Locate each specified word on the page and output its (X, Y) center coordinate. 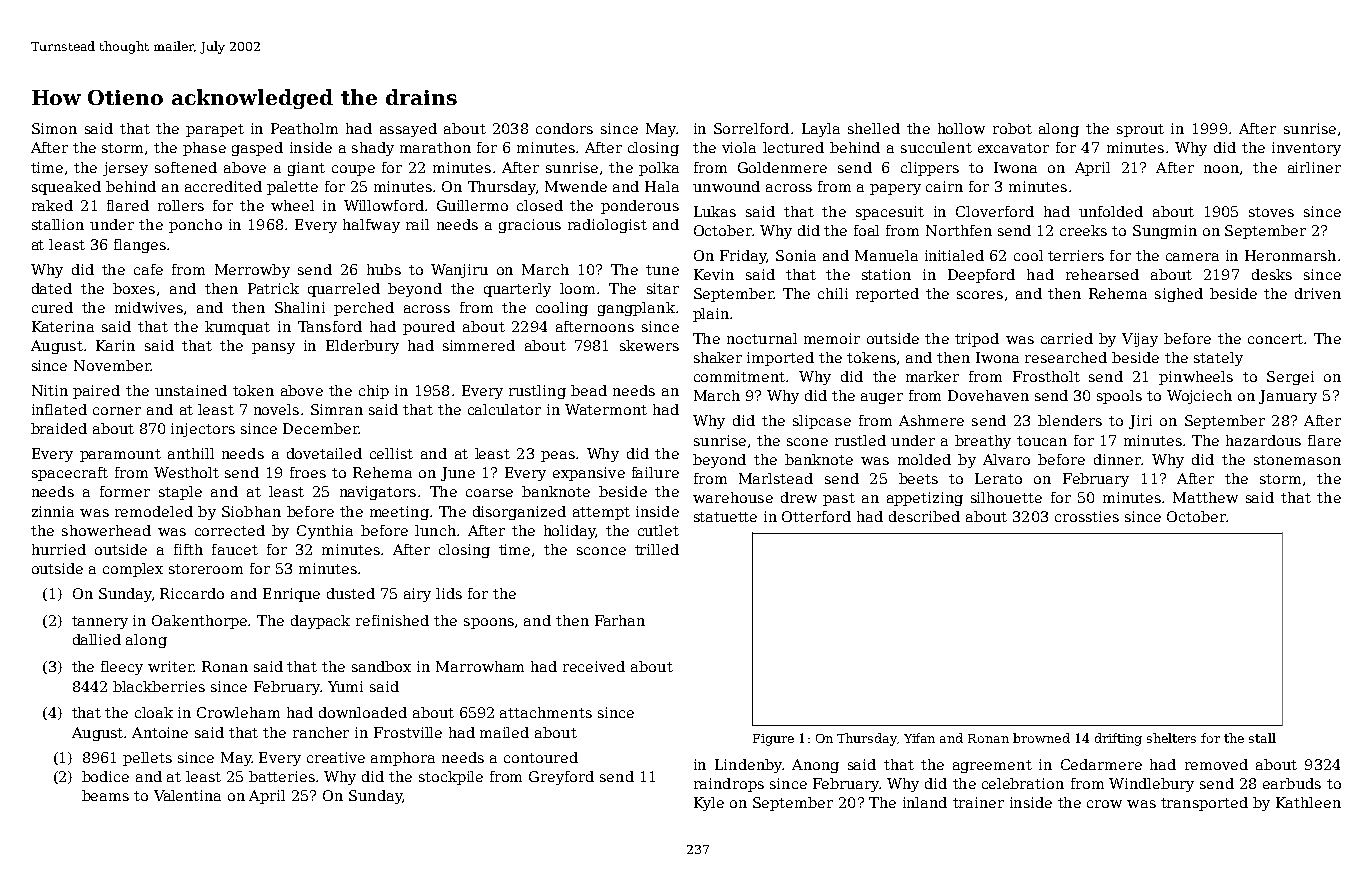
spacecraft (70, 474)
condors (564, 128)
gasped (257, 149)
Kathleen (1308, 802)
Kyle (709, 804)
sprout (1140, 130)
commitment (739, 376)
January (1288, 397)
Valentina (187, 795)
